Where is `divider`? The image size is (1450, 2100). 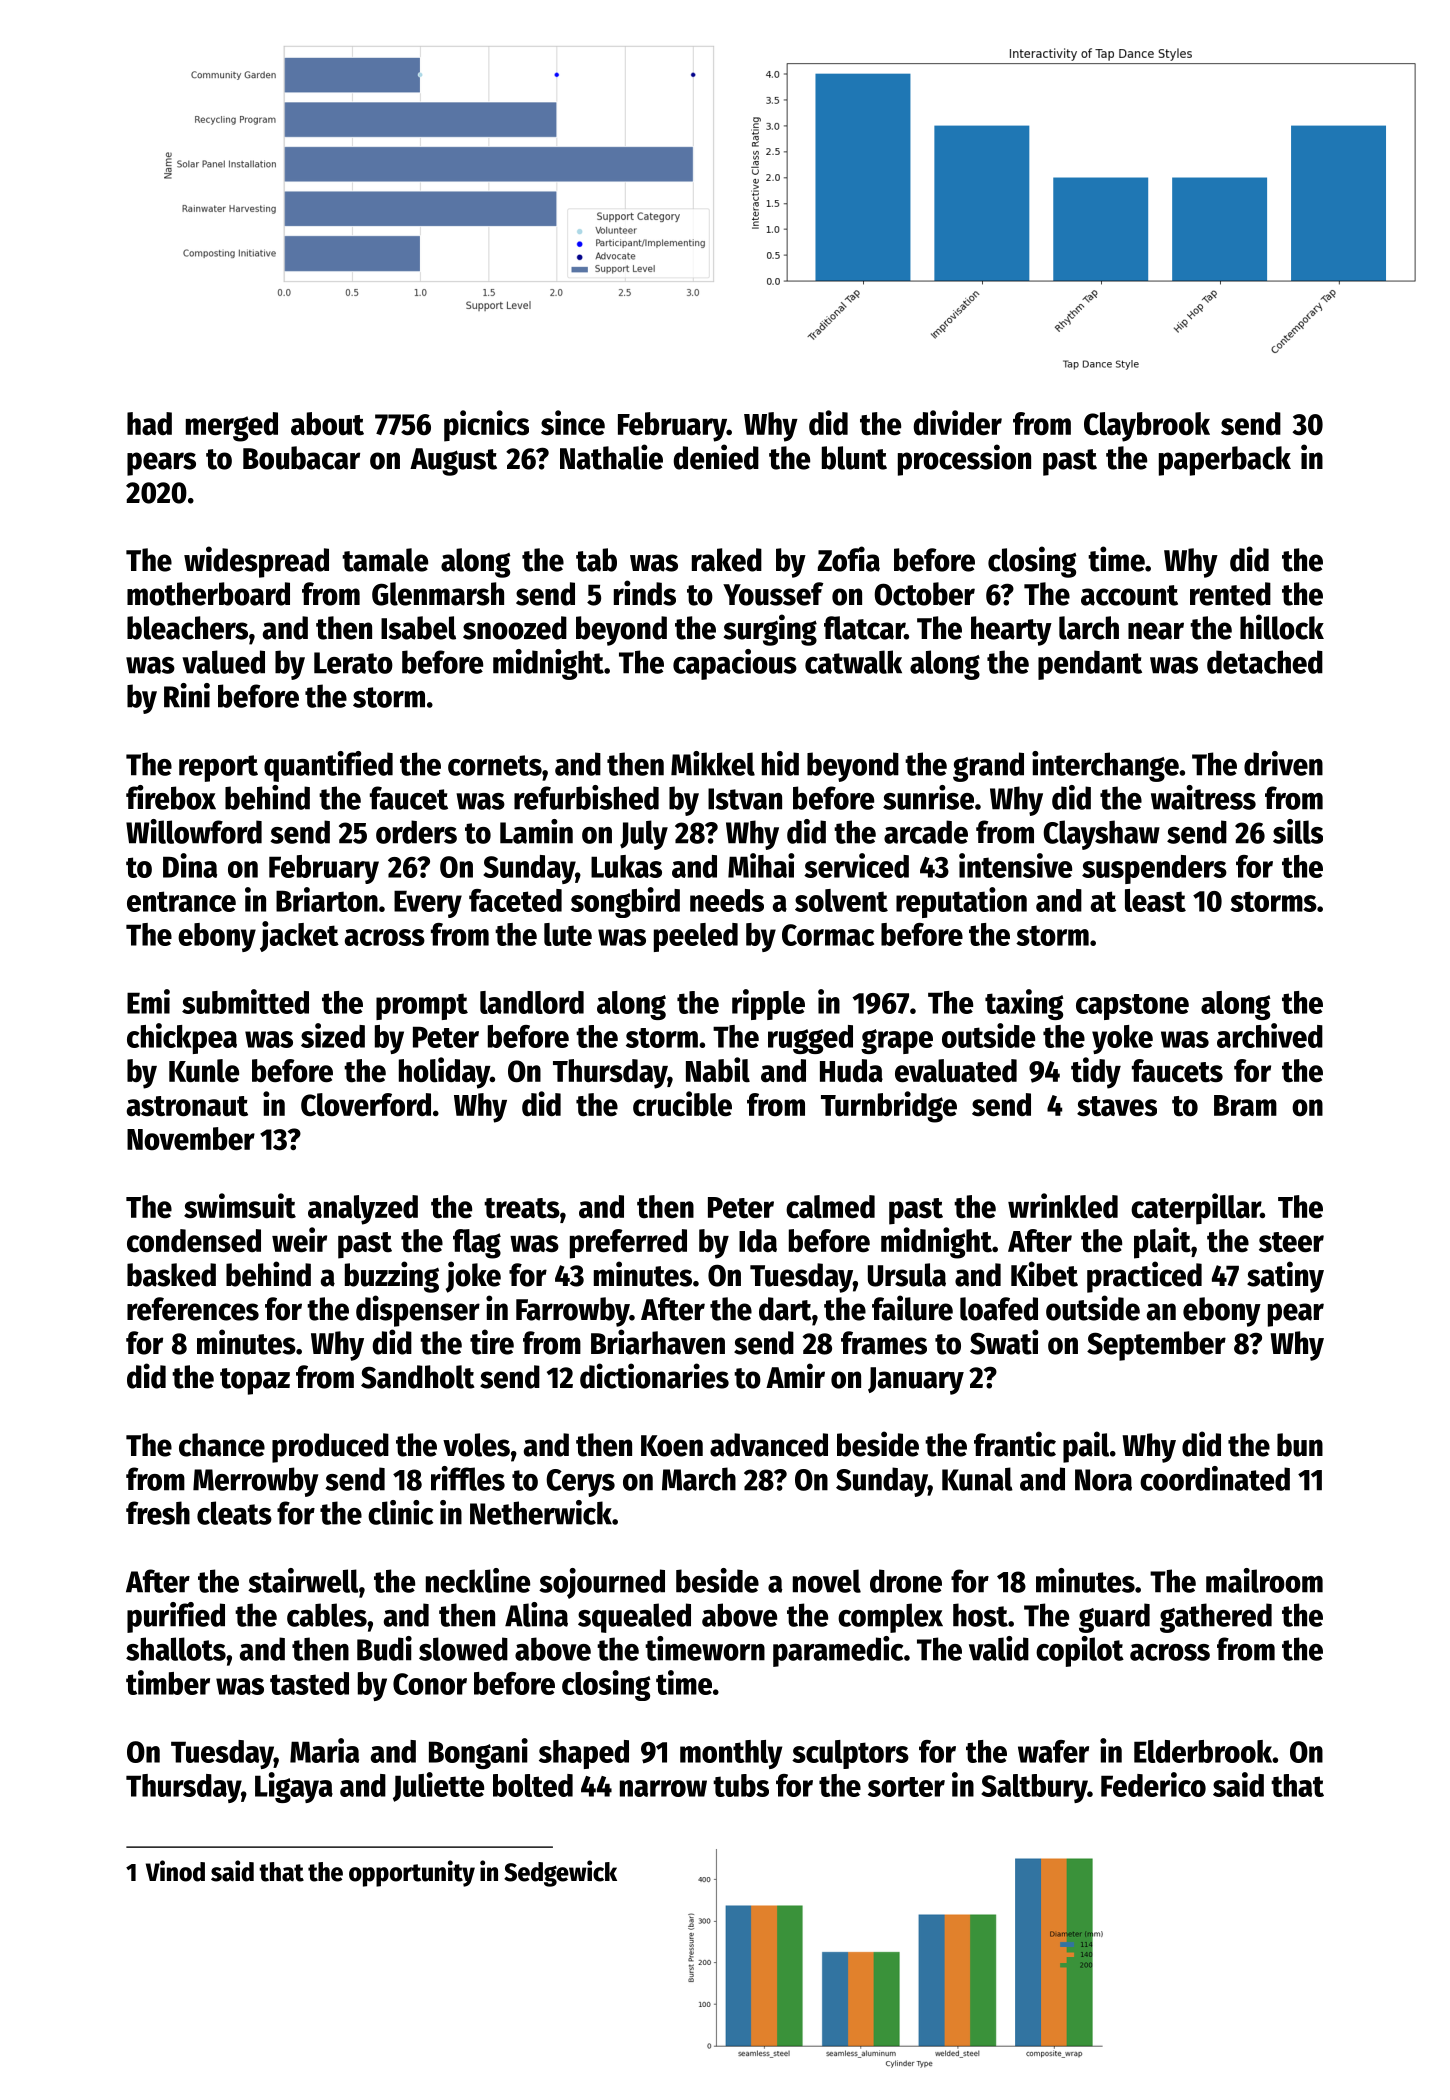 divider is located at coordinates (957, 423).
